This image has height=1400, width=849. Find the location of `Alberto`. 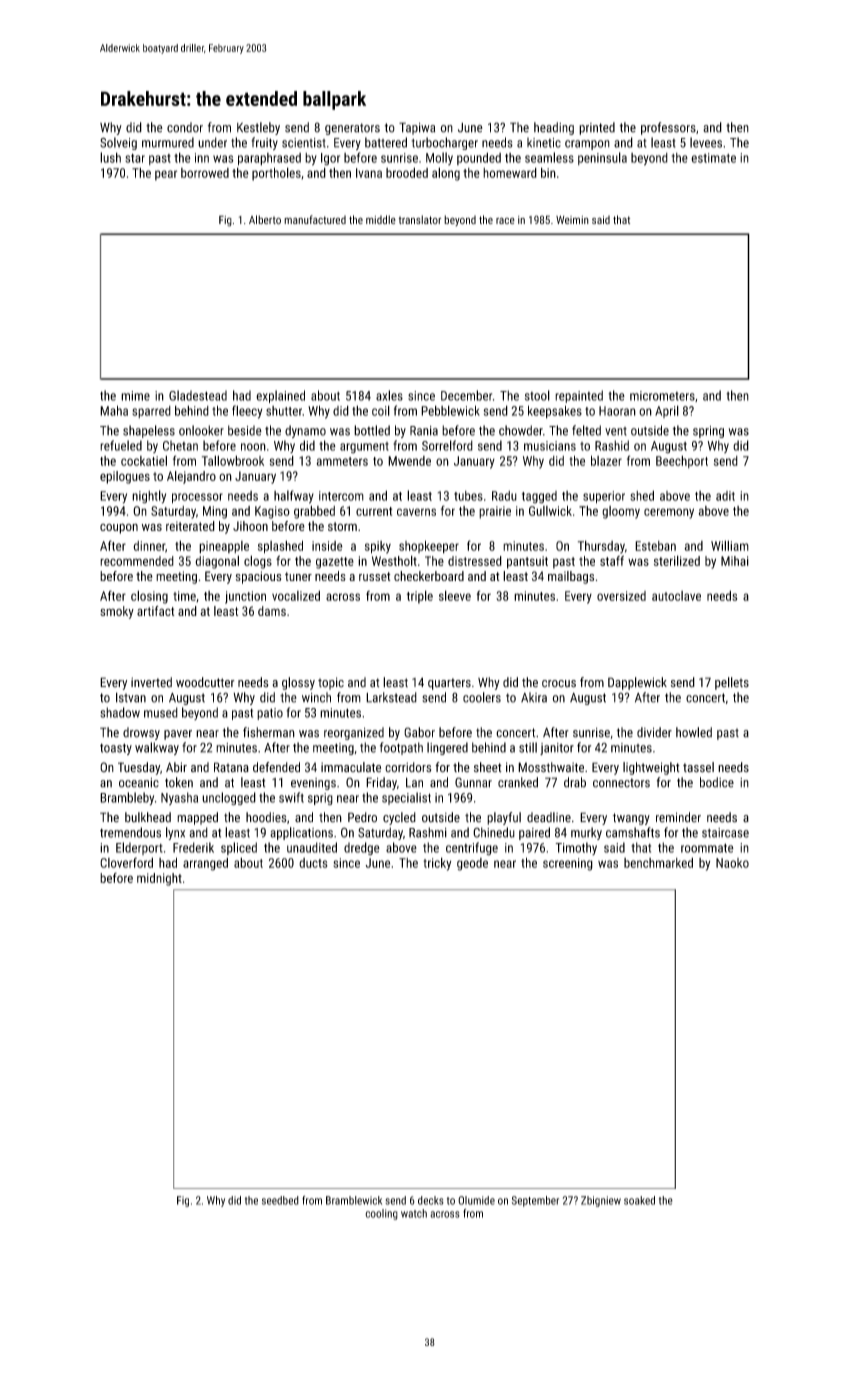

Alberto is located at coordinates (265, 219).
